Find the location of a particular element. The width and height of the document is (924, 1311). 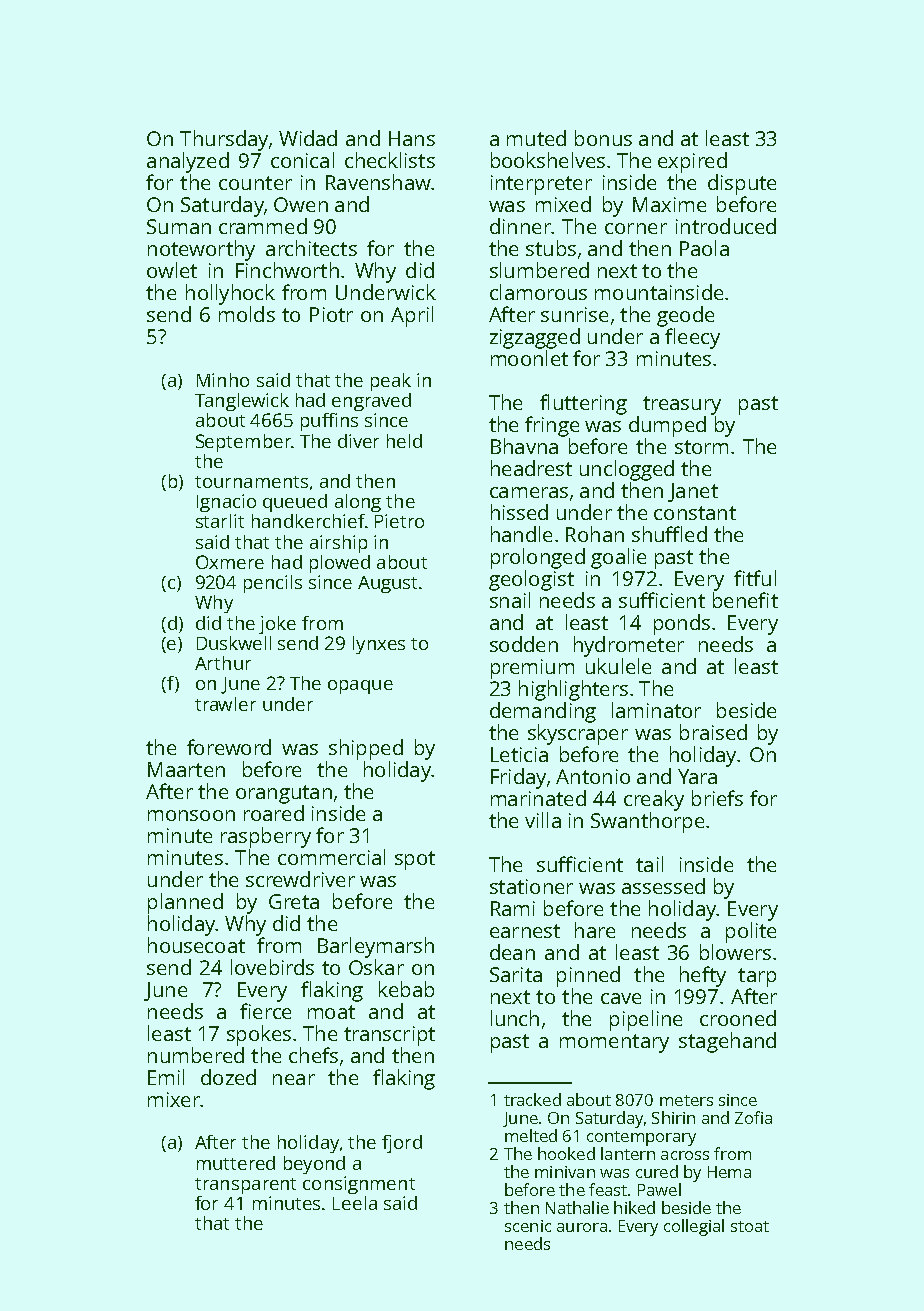

Finchworth is located at coordinates (287, 270).
